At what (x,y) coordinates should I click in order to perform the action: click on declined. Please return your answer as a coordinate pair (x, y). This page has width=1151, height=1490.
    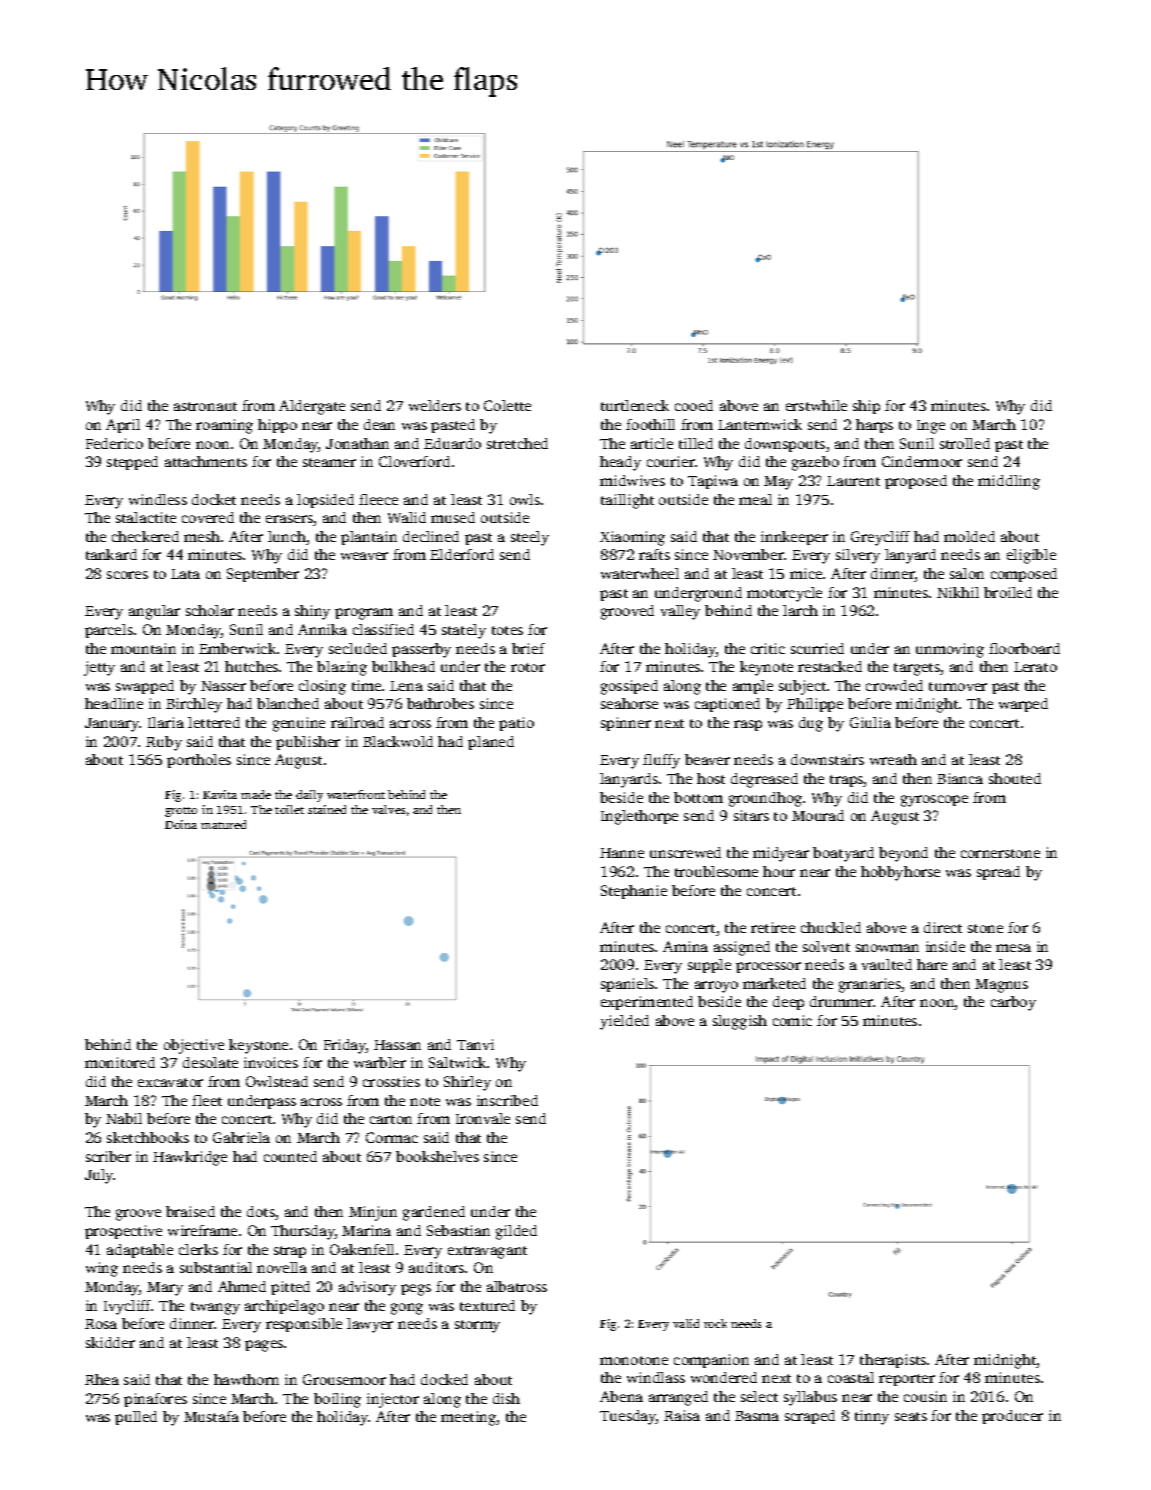
    Looking at the image, I should click on (431, 536).
